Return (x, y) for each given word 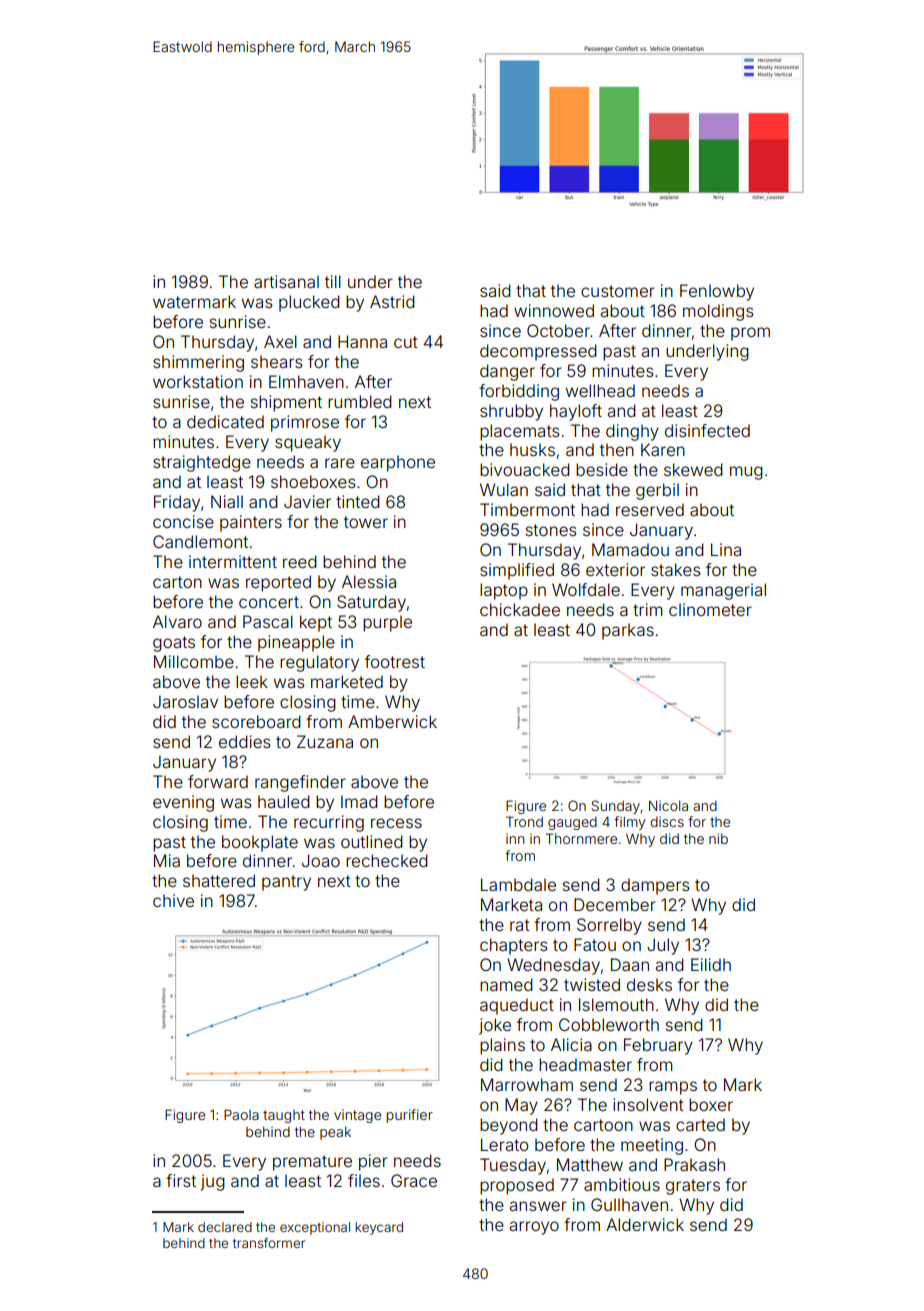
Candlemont (200, 541)
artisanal (286, 281)
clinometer (710, 609)
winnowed (554, 310)
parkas (628, 631)
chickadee (520, 609)
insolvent (648, 1104)
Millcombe (194, 661)
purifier (410, 1116)
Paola (241, 1114)
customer (618, 291)
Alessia (369, 581)
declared (225, 1227)
